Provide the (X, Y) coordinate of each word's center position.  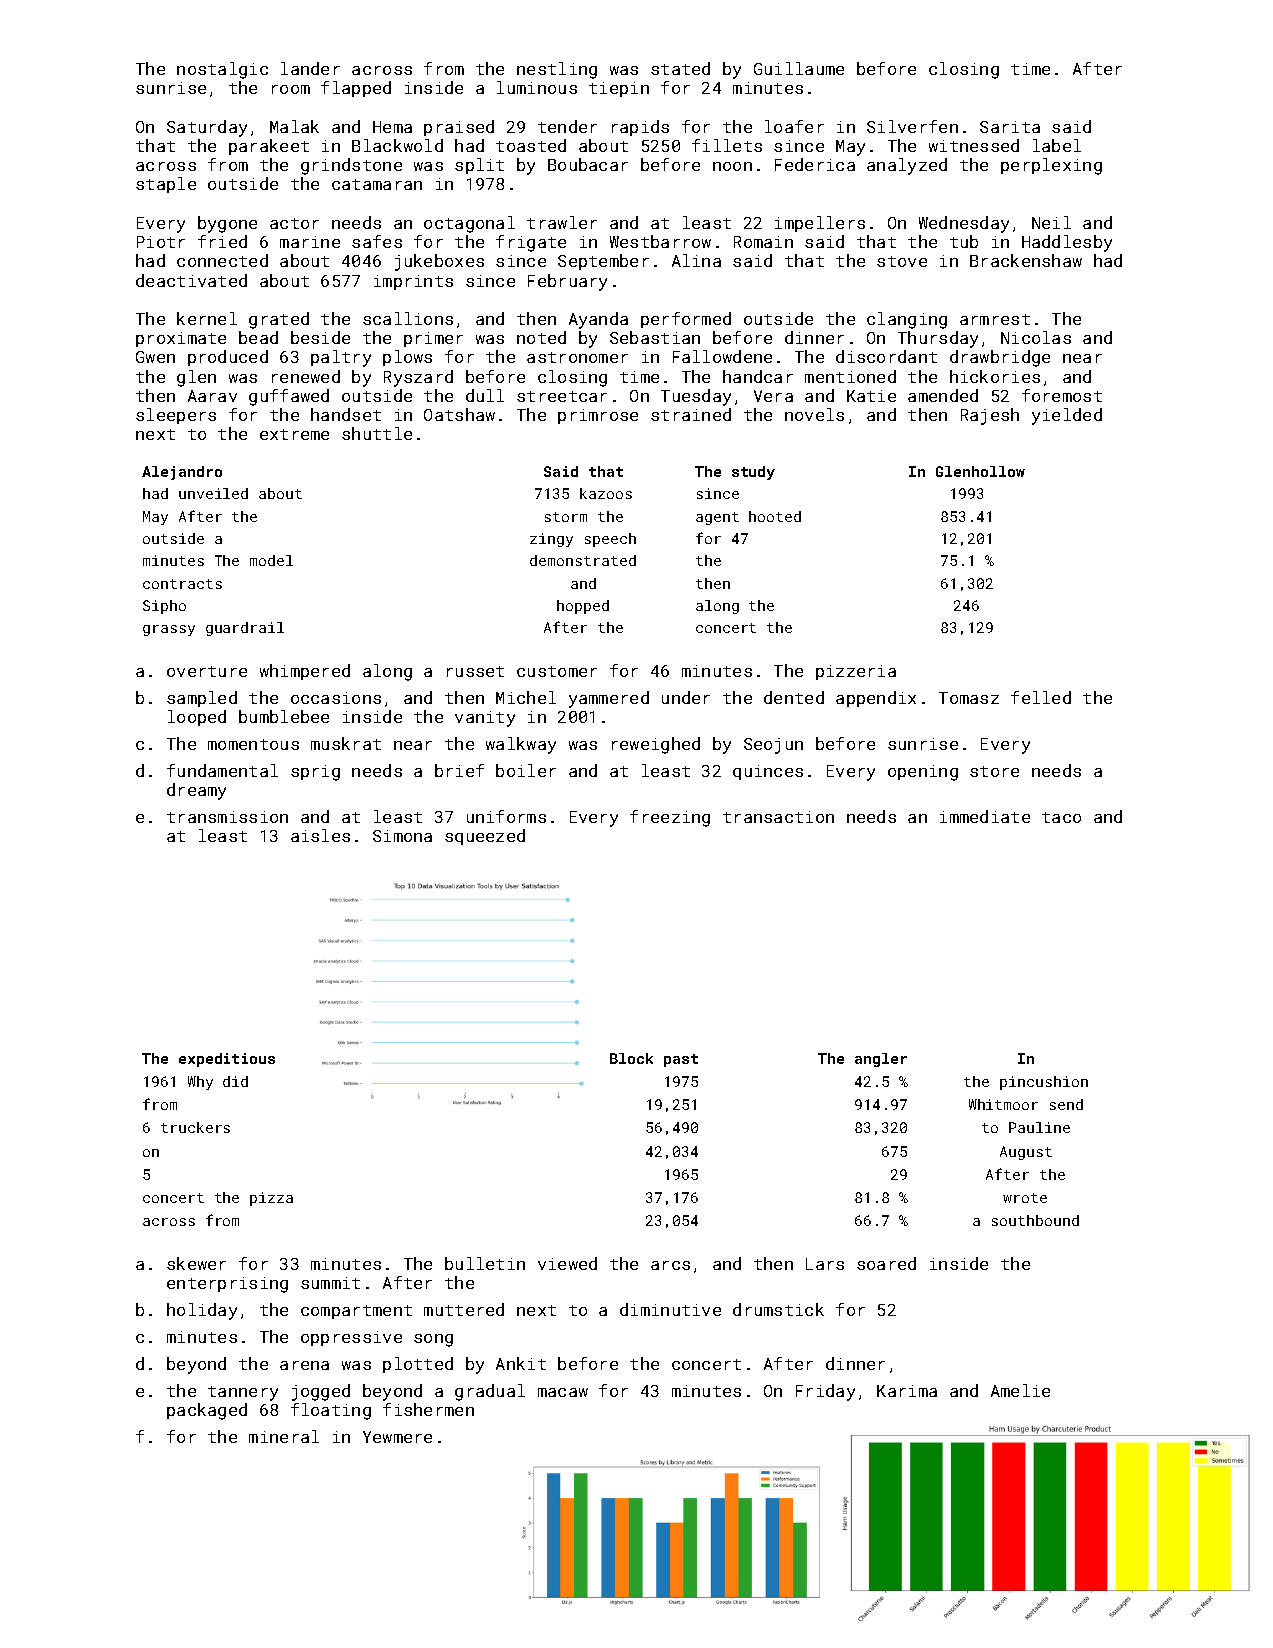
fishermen (428, 1409)
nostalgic (222, 70)
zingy (551, 540)
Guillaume (799, 68)
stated (680, 68)
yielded (1067, 416)
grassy (169, 630)
